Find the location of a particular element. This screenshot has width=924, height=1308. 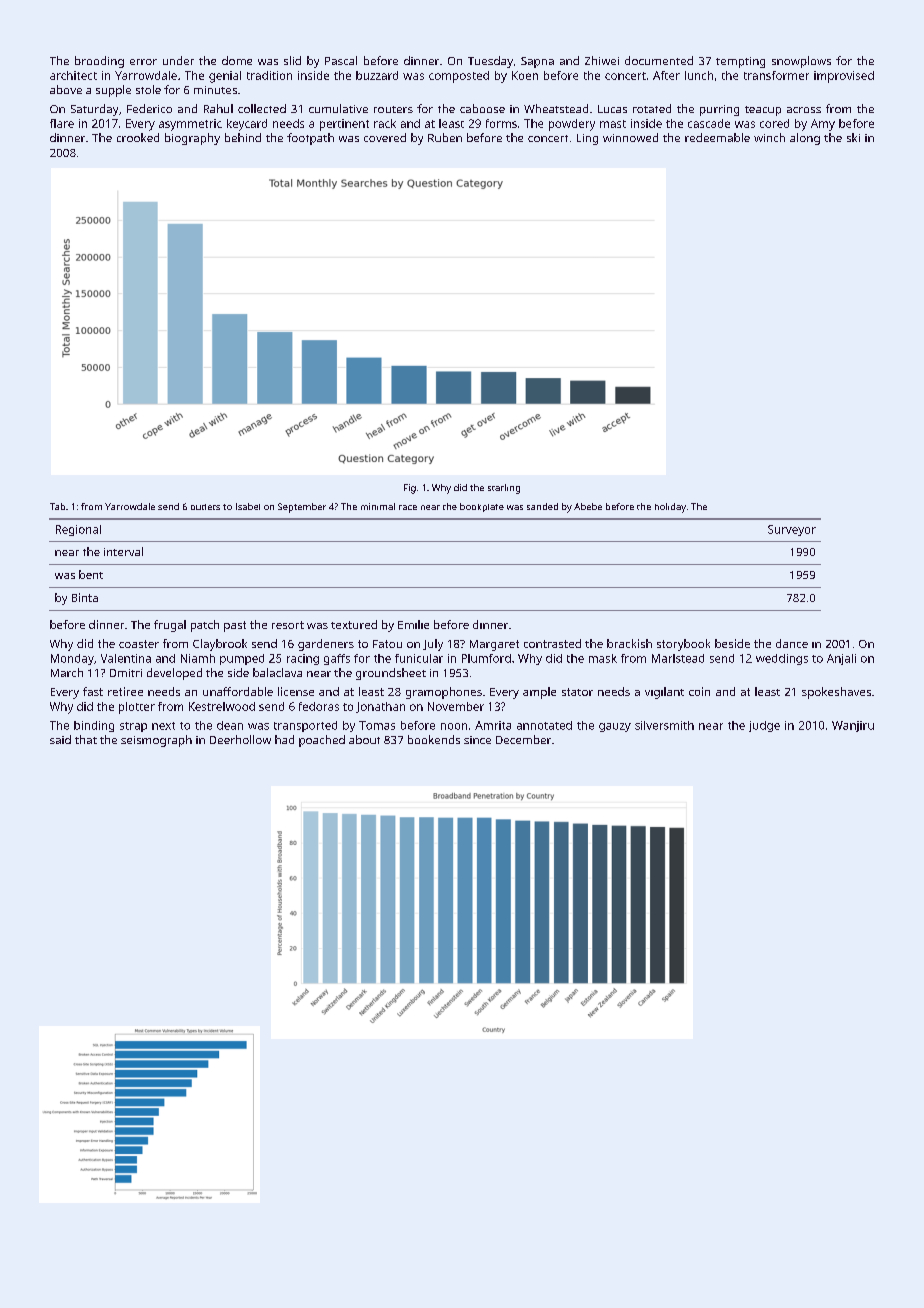

Sapna is located at coordinates (537, 62).
